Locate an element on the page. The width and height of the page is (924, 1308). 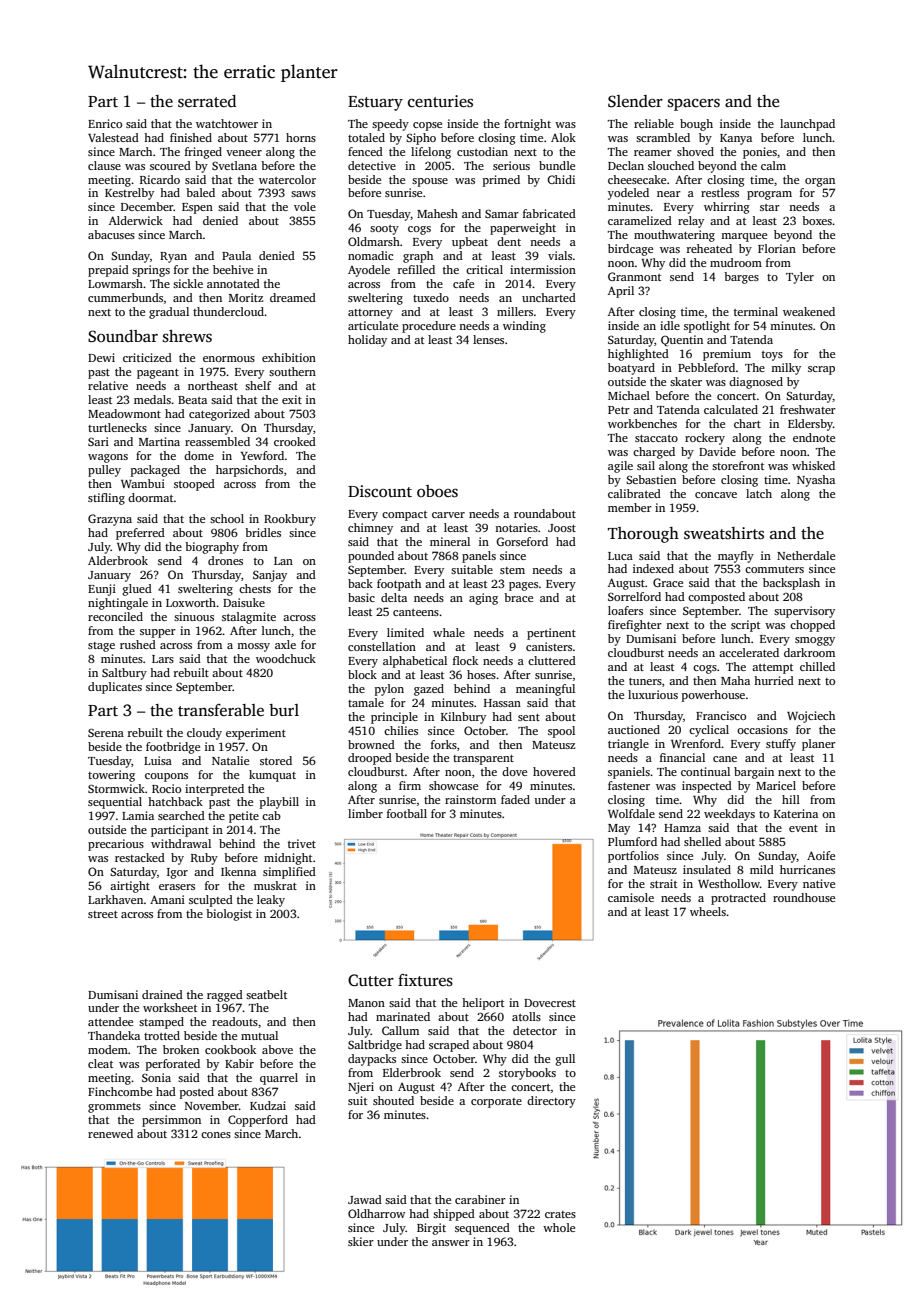
endnote is located at coordinates (814, 437).
